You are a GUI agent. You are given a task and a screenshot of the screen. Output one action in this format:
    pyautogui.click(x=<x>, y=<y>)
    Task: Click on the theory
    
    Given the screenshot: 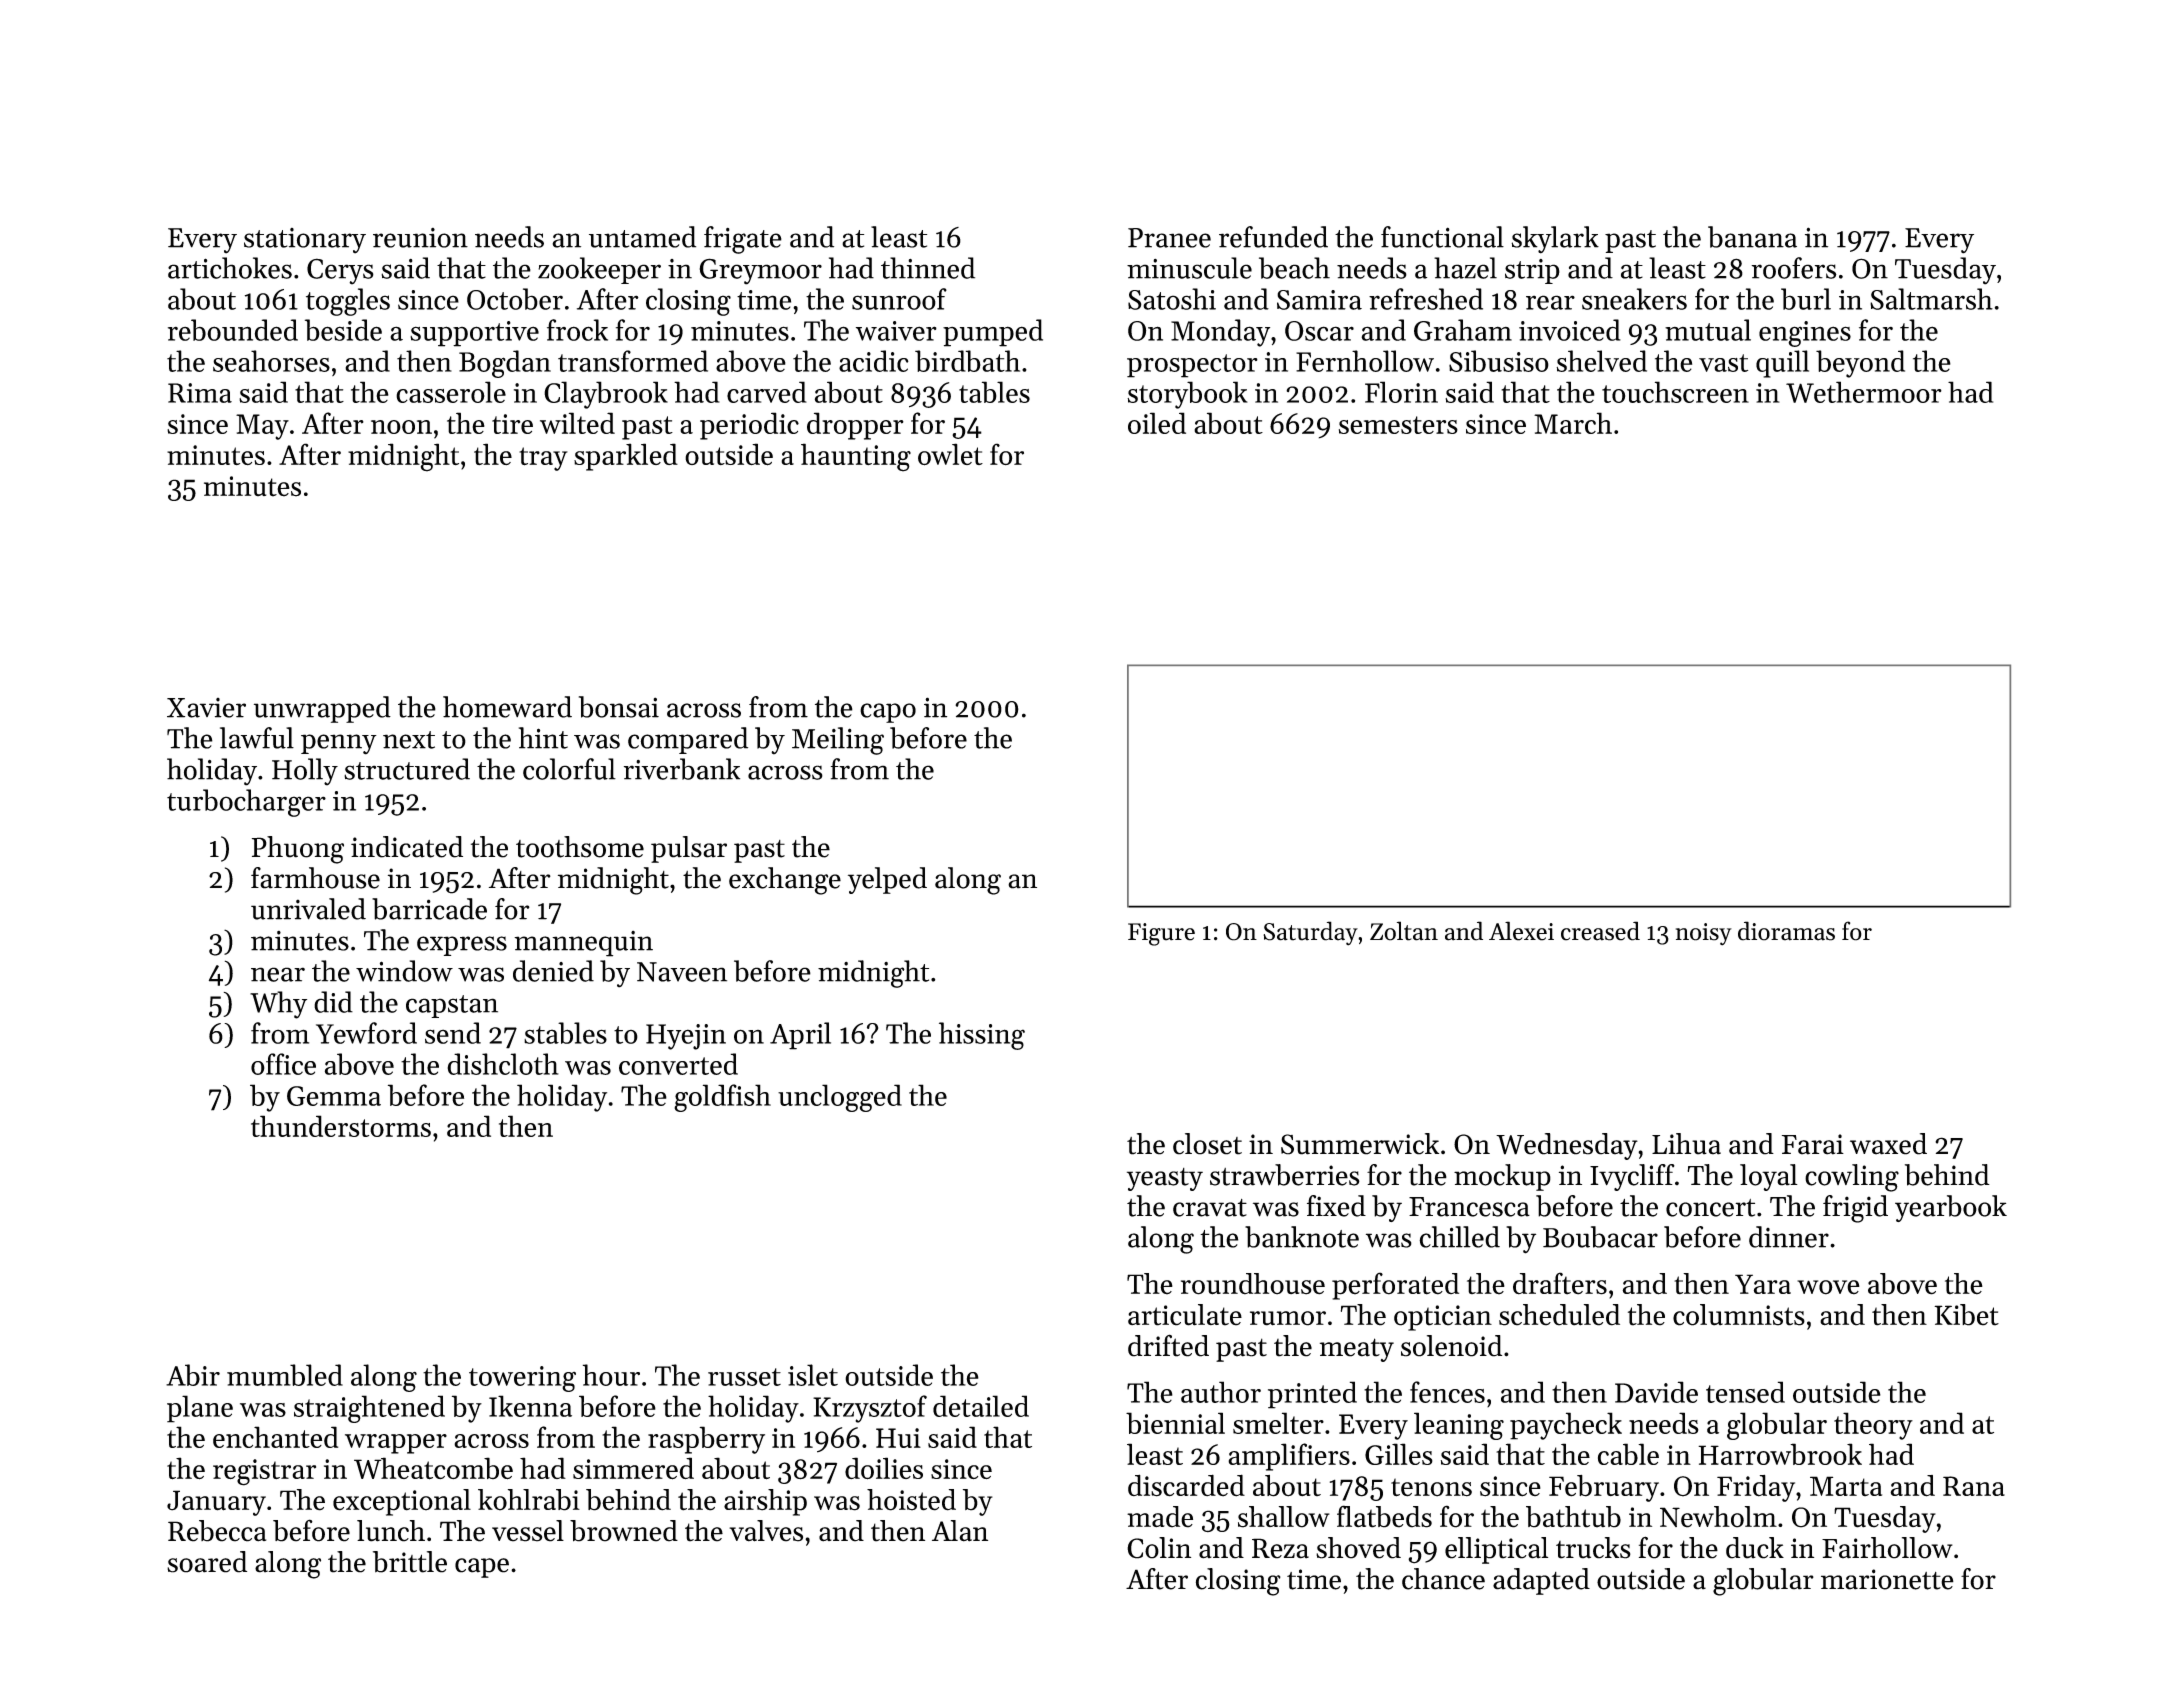 What is the action you would take?
    pyautogui.click(x=1873, y=1426)
